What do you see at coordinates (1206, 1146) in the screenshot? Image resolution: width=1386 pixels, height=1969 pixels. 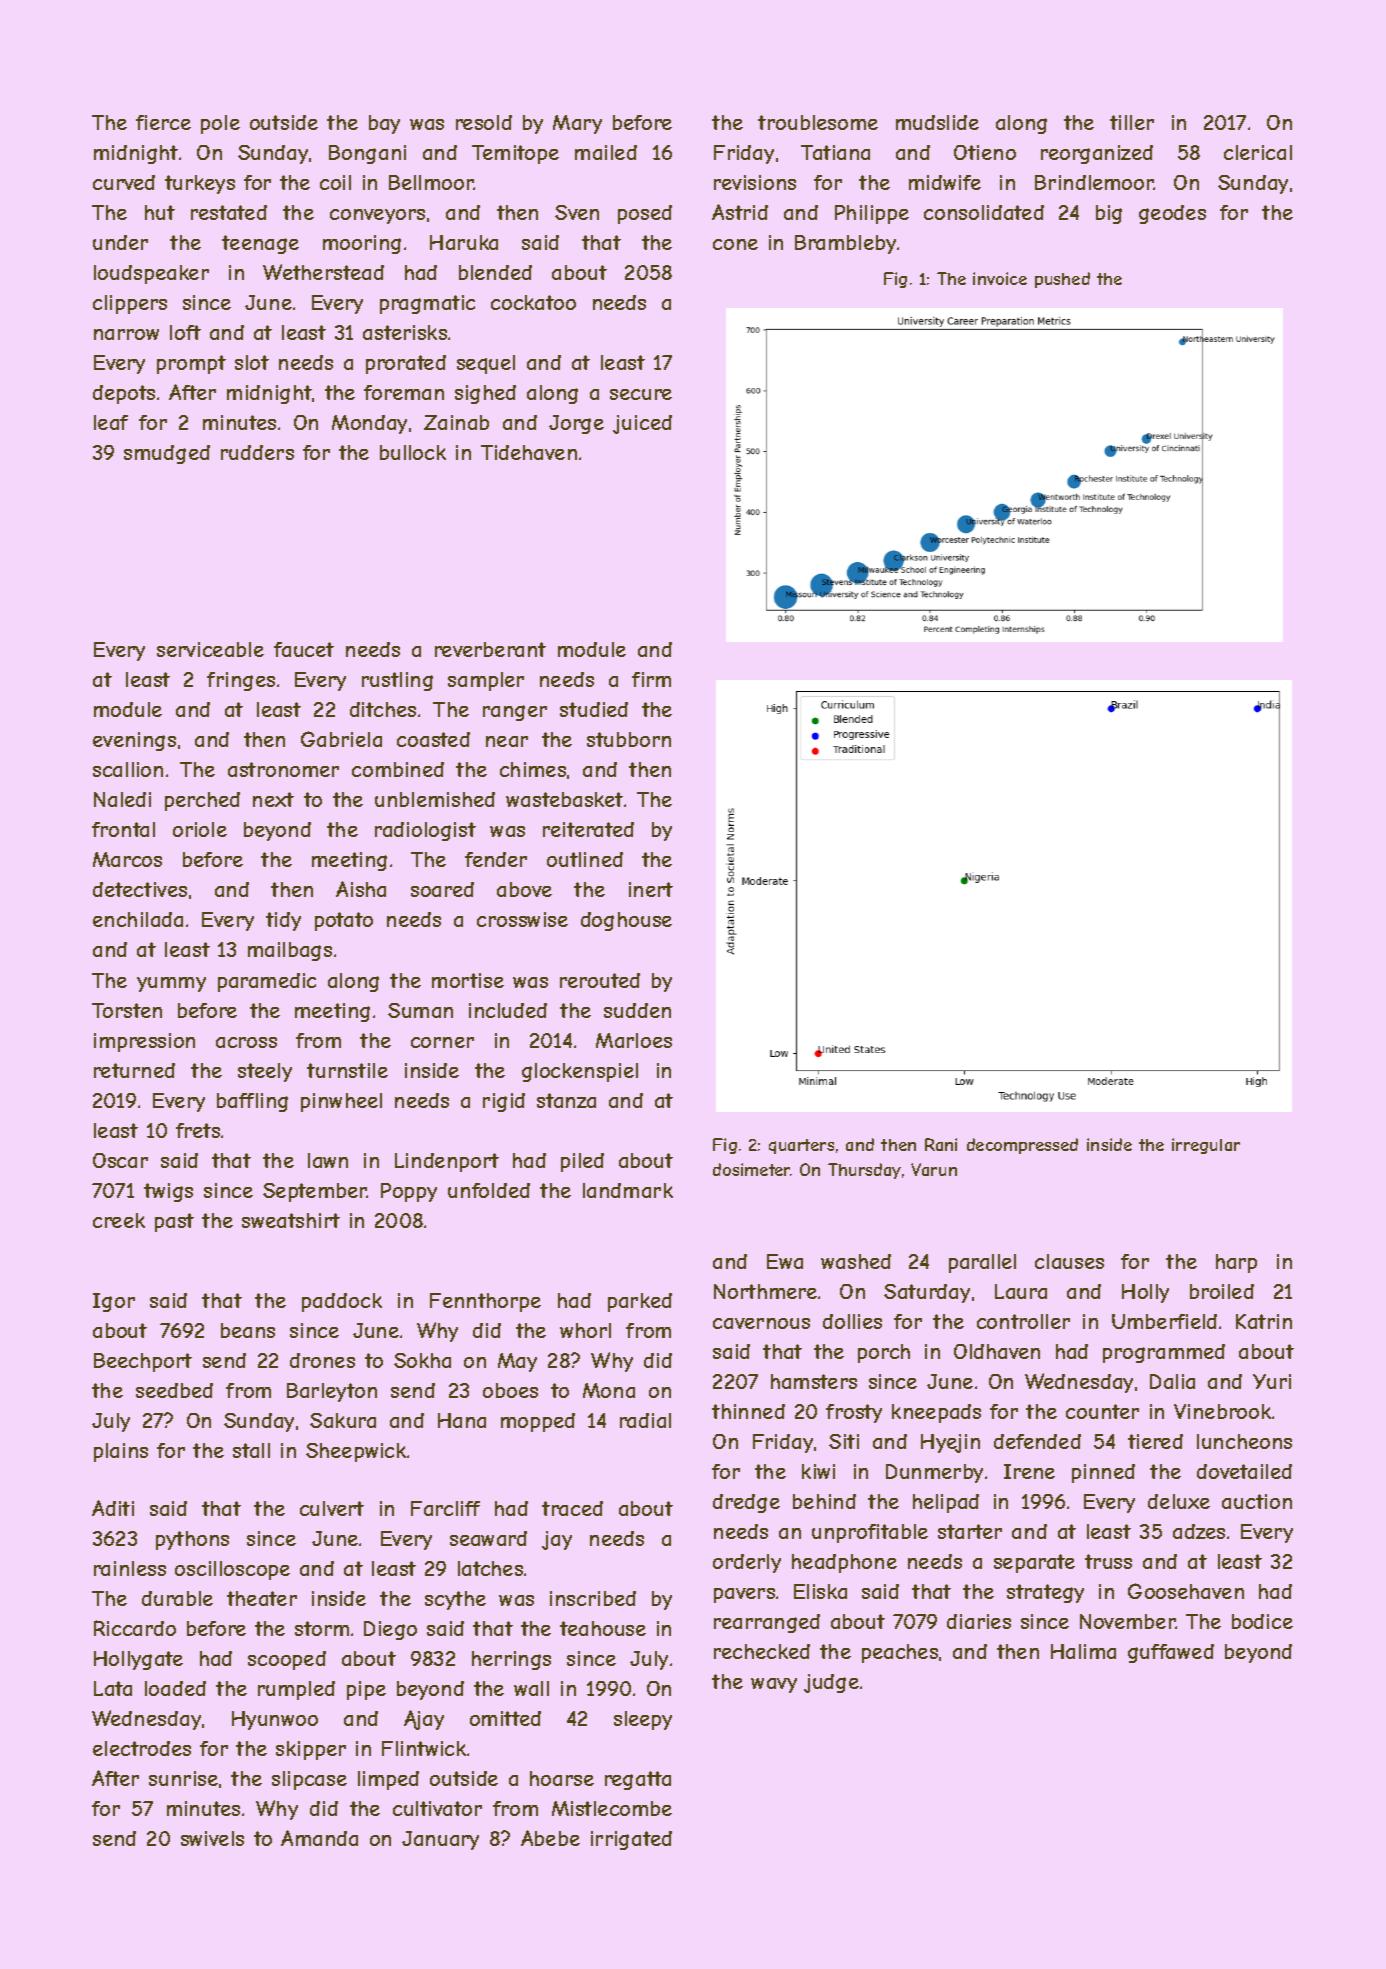 I see `irregular` at bounding box center [1206, 1146].
